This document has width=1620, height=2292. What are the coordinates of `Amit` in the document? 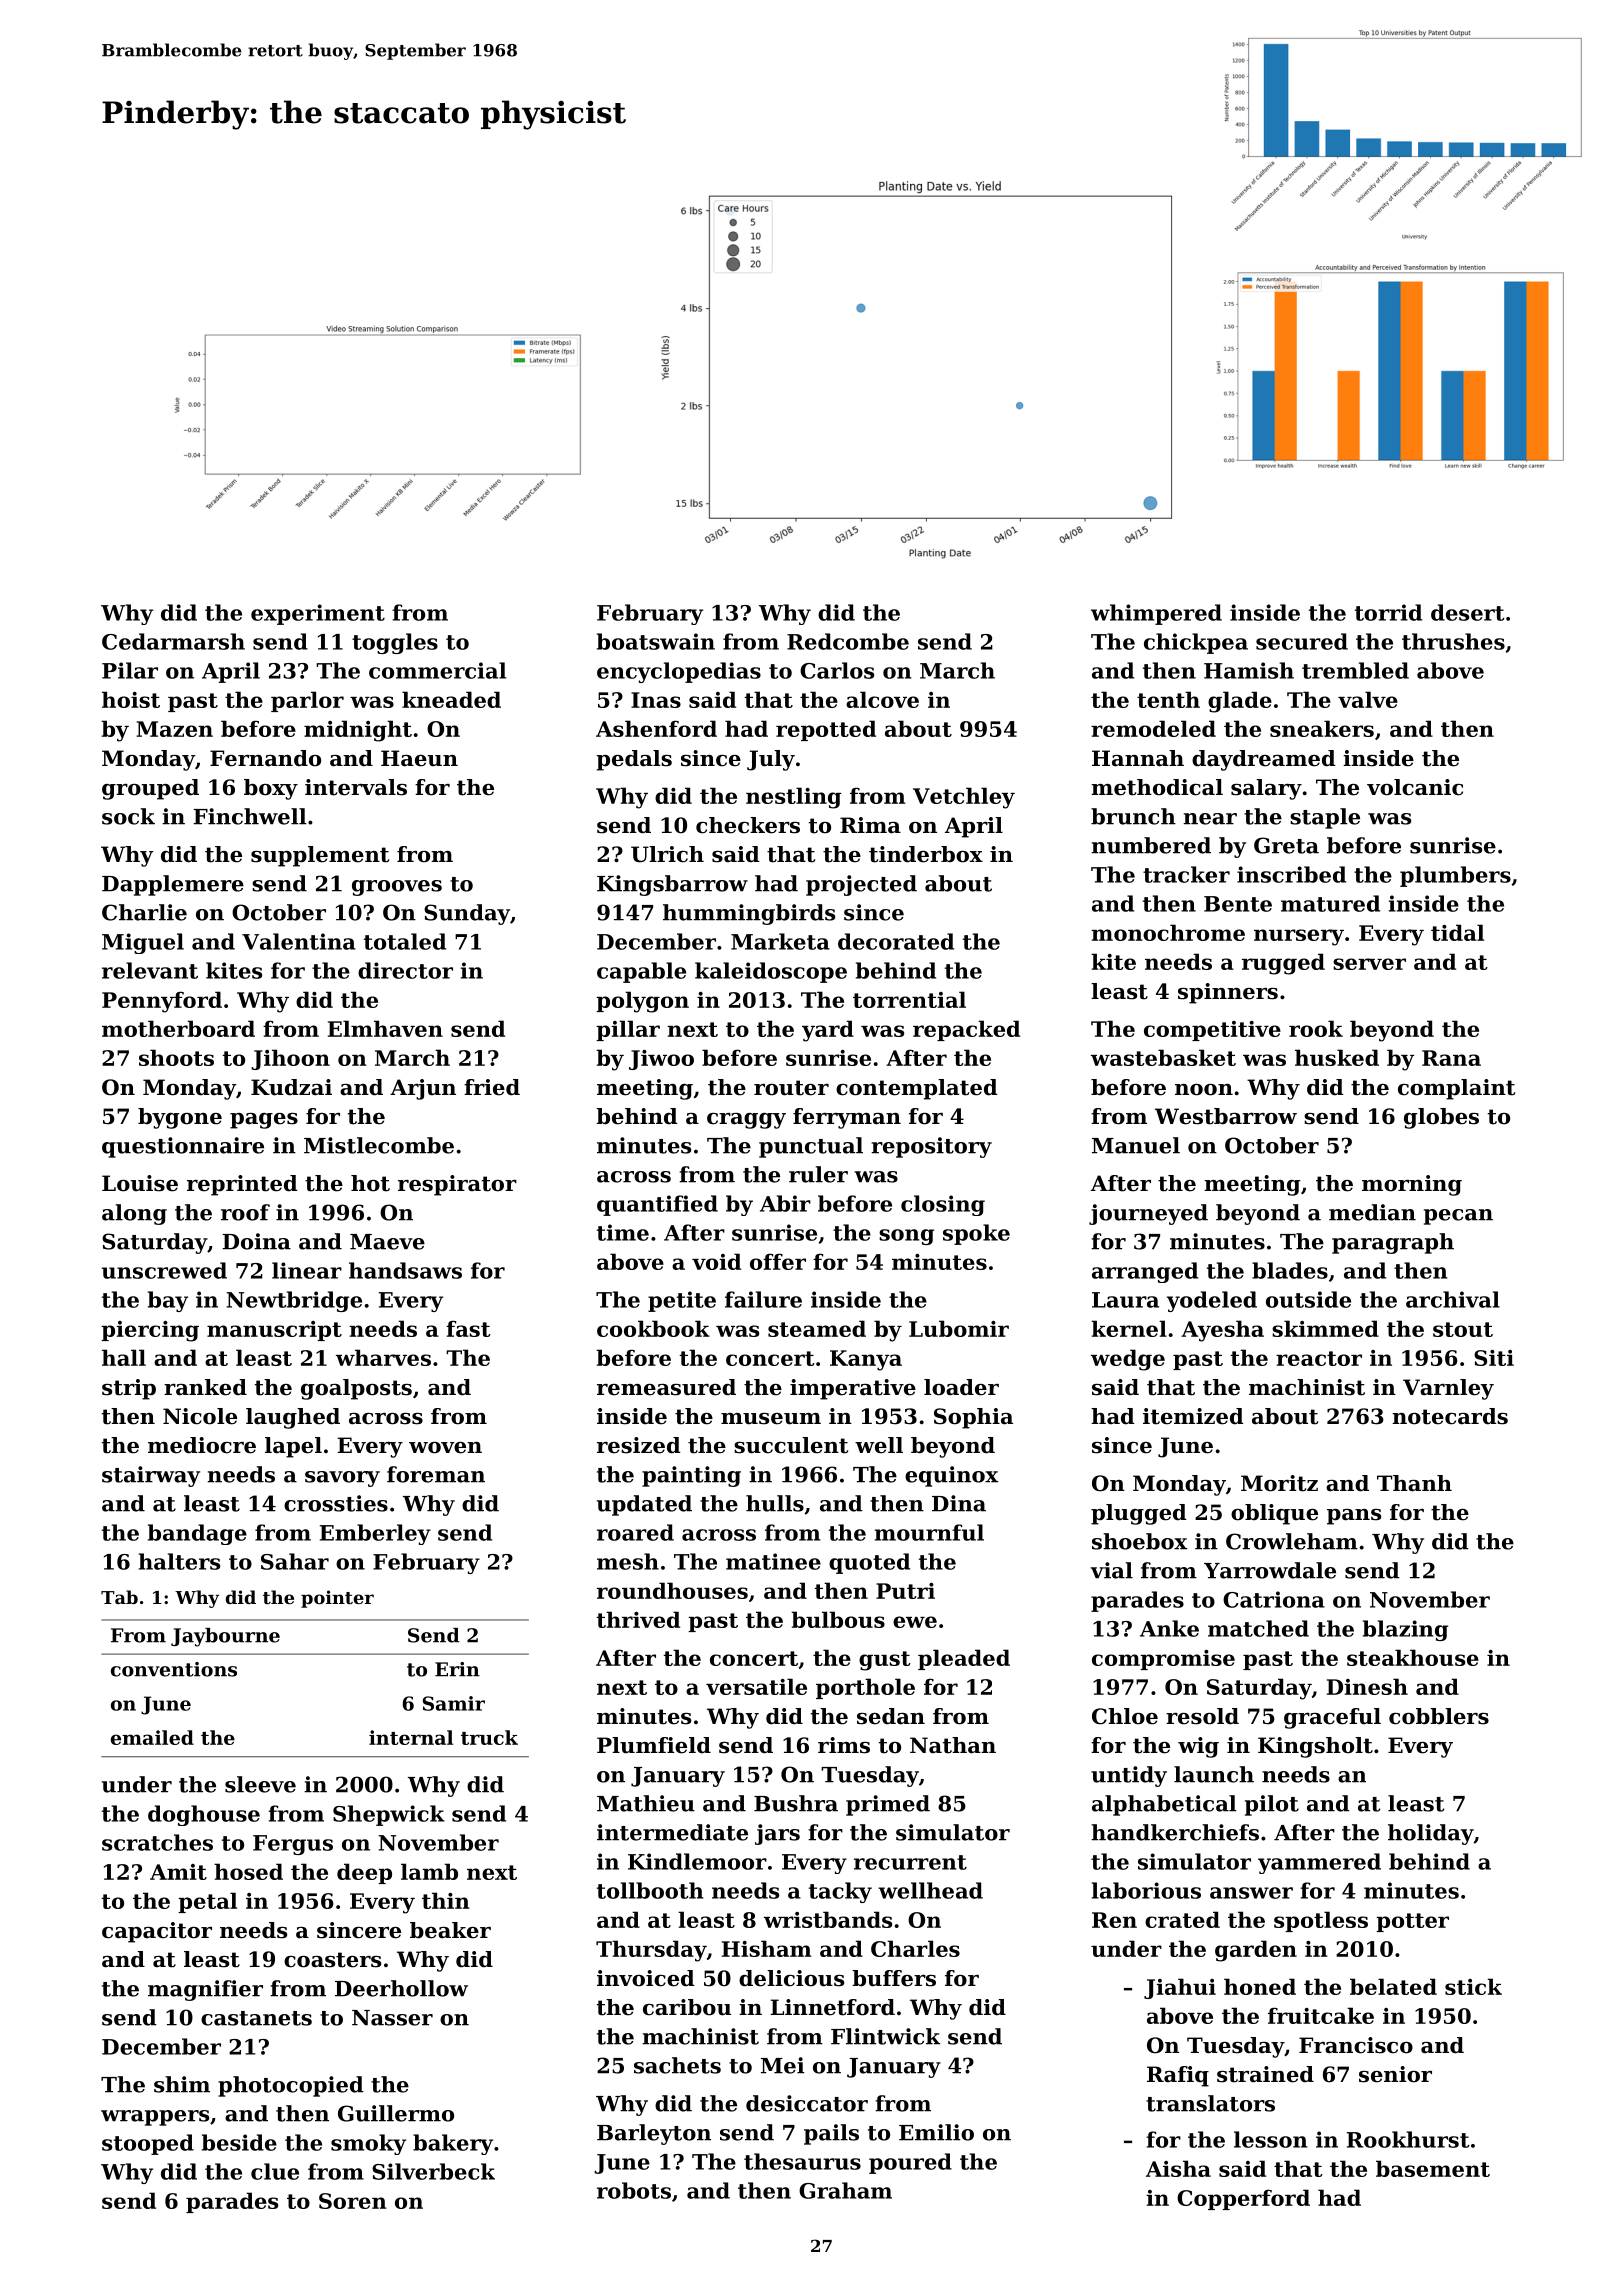 It's located at (178, 1872).
